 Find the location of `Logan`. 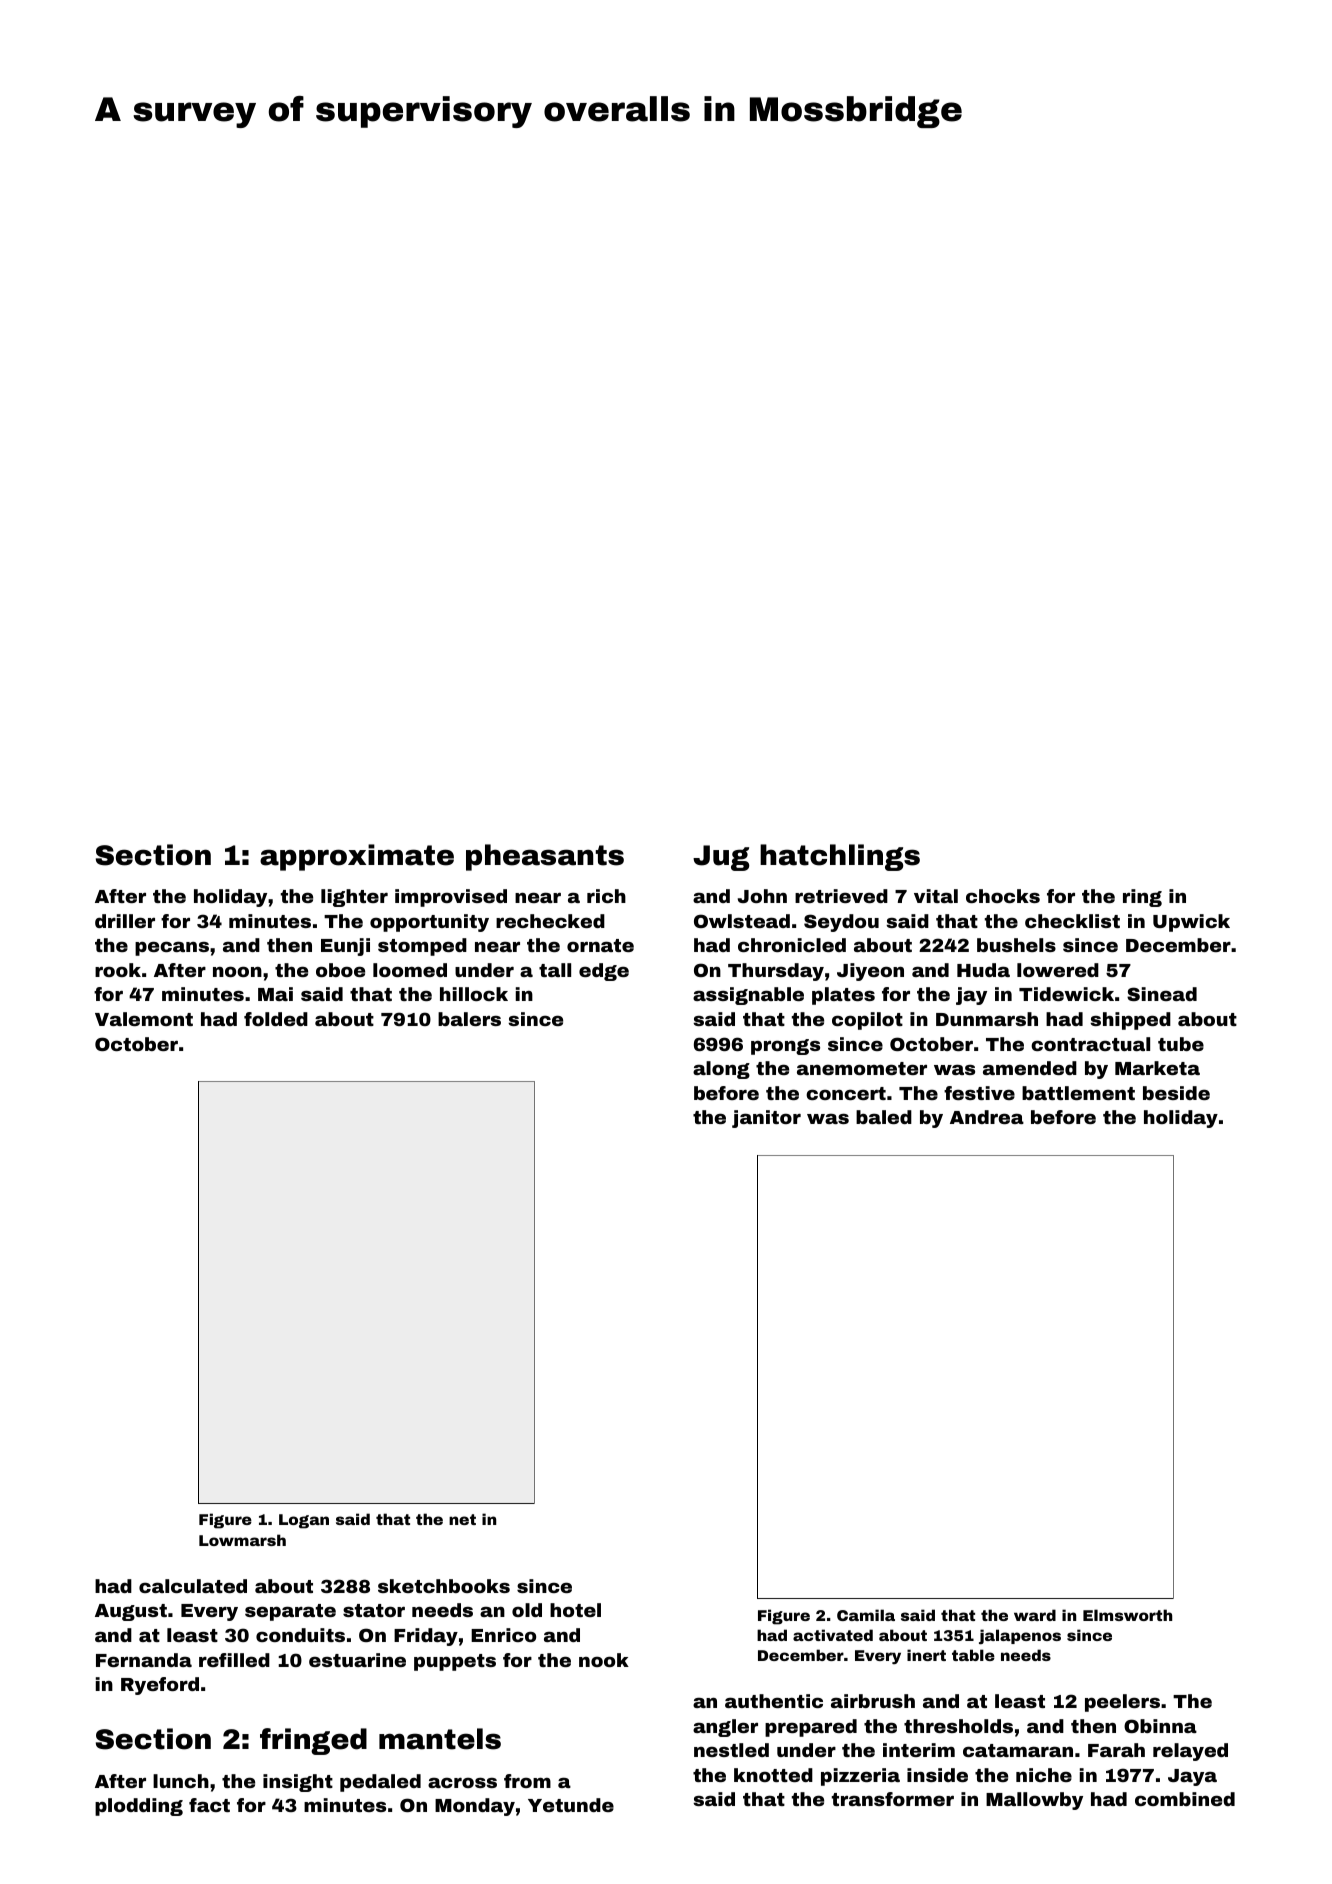

Logan is located at coordinates (304, 1521).
